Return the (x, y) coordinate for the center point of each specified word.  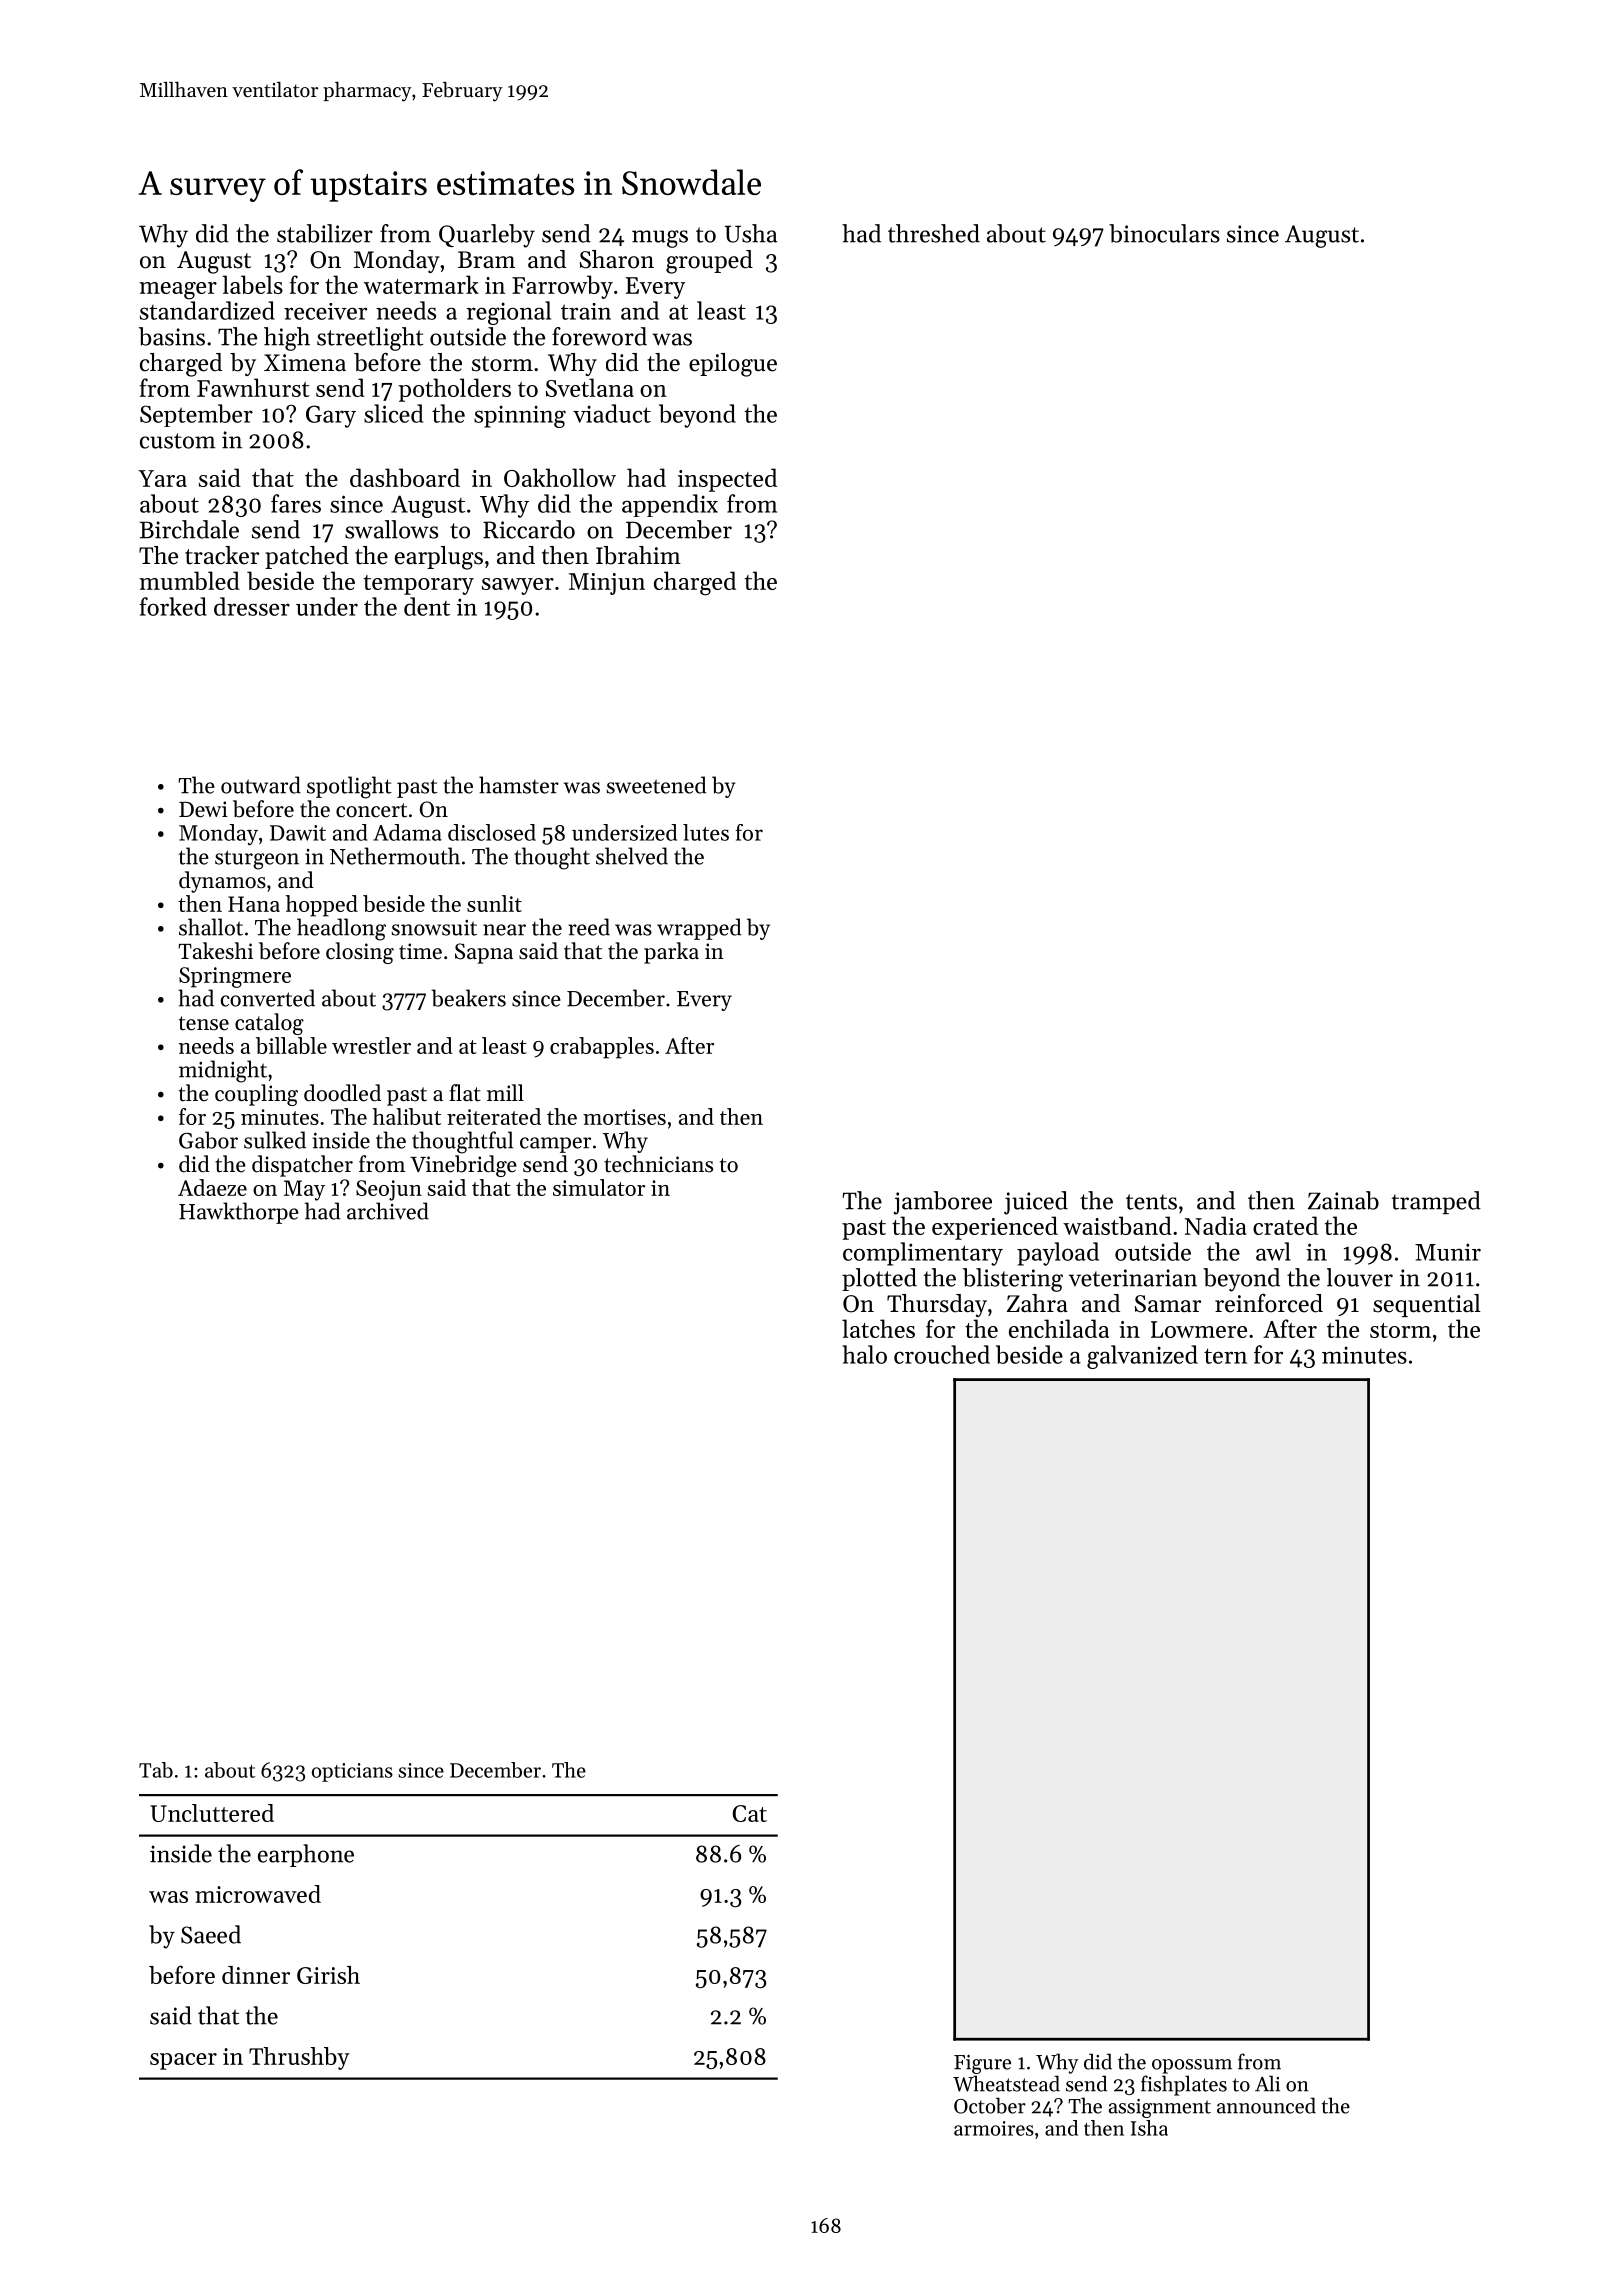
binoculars (1164, 233)
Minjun (607, 584)
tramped (1436, 1202)
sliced (393, 413)
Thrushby (299, 2058)
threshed (934, 233)
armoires (994, 2128)
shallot (211, 927)
